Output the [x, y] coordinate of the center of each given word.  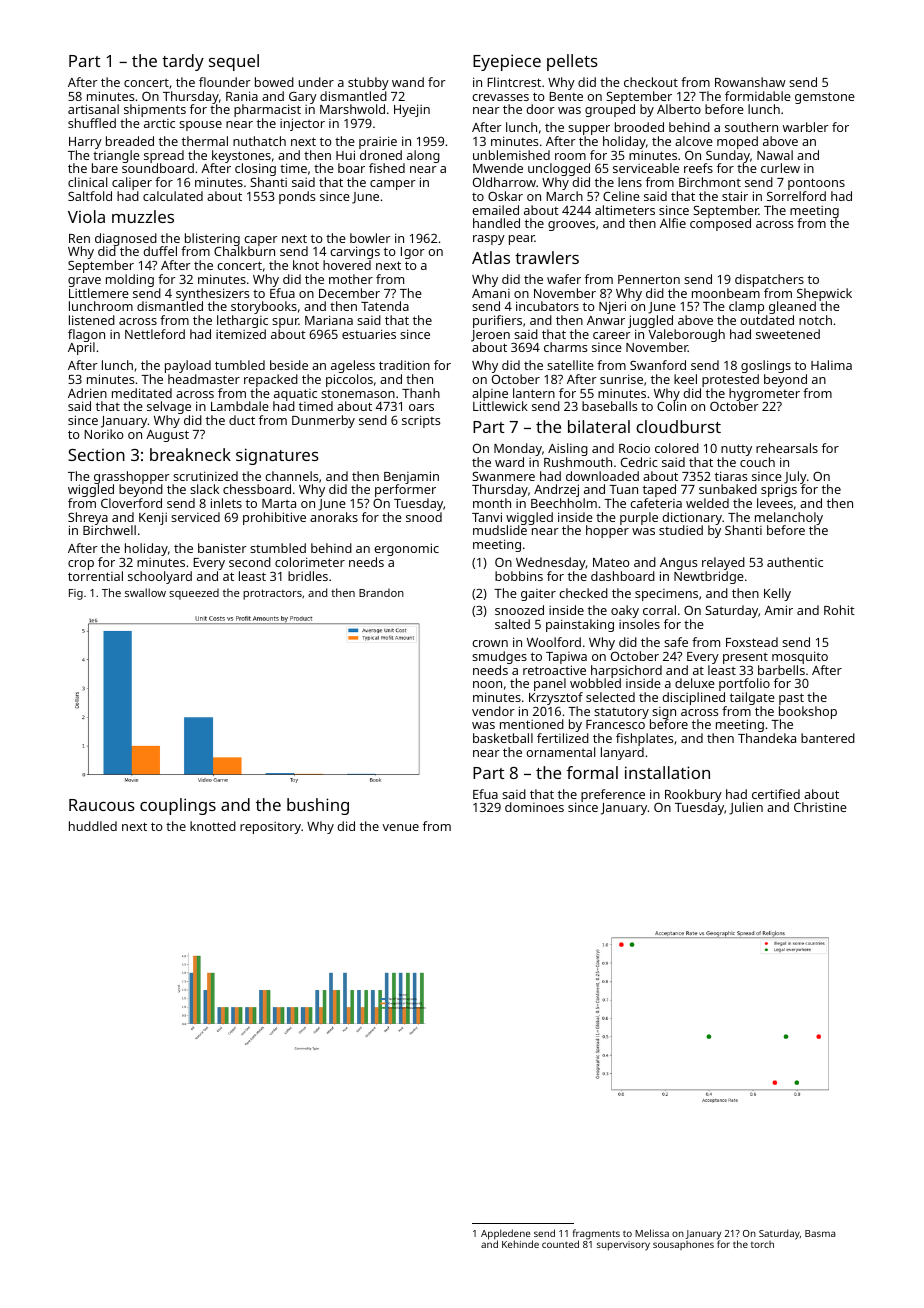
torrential [95, 576]
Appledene [505, 1235]
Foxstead [752, 642]
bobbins [519, 576]
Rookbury [693, 796]
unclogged [559, 169]
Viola [86, 216]
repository [270, 828]
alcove [694, 141]
